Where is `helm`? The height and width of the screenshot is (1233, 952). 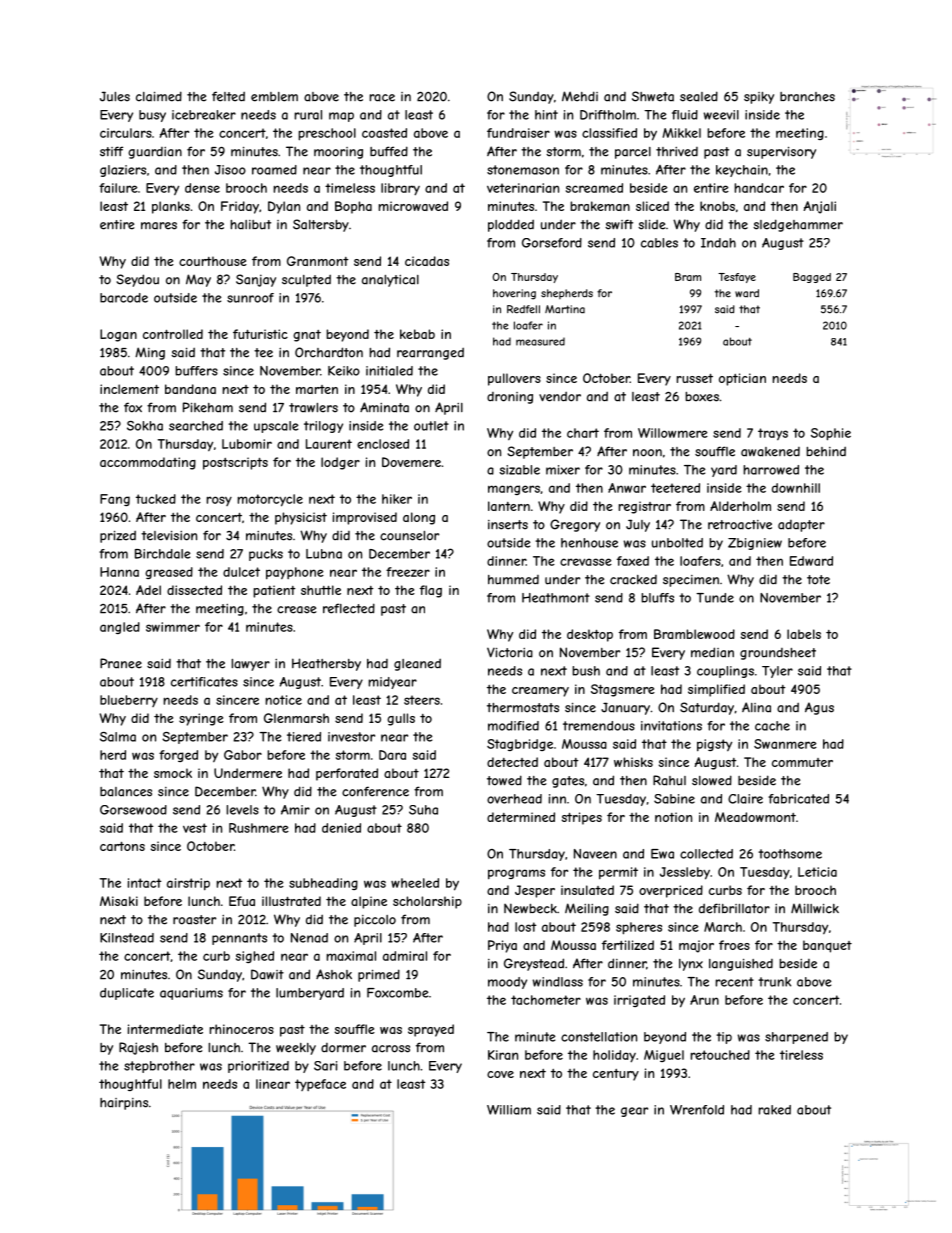
helm is located at coordinates (182, 1084).
